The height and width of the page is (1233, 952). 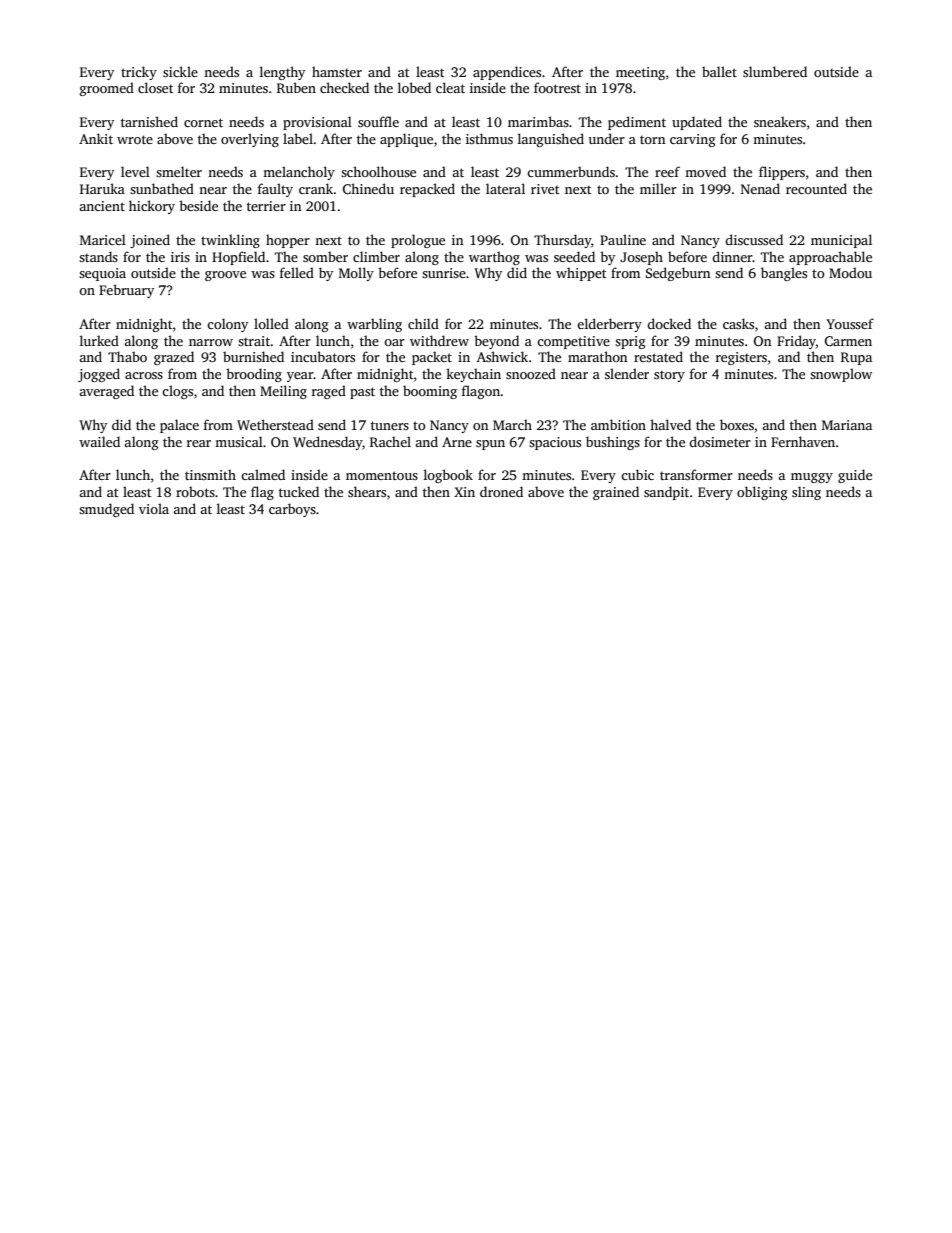 What do you see at coordinates (107, 89) in the page?
I see `groomed` at bounding box center [107, 89].
